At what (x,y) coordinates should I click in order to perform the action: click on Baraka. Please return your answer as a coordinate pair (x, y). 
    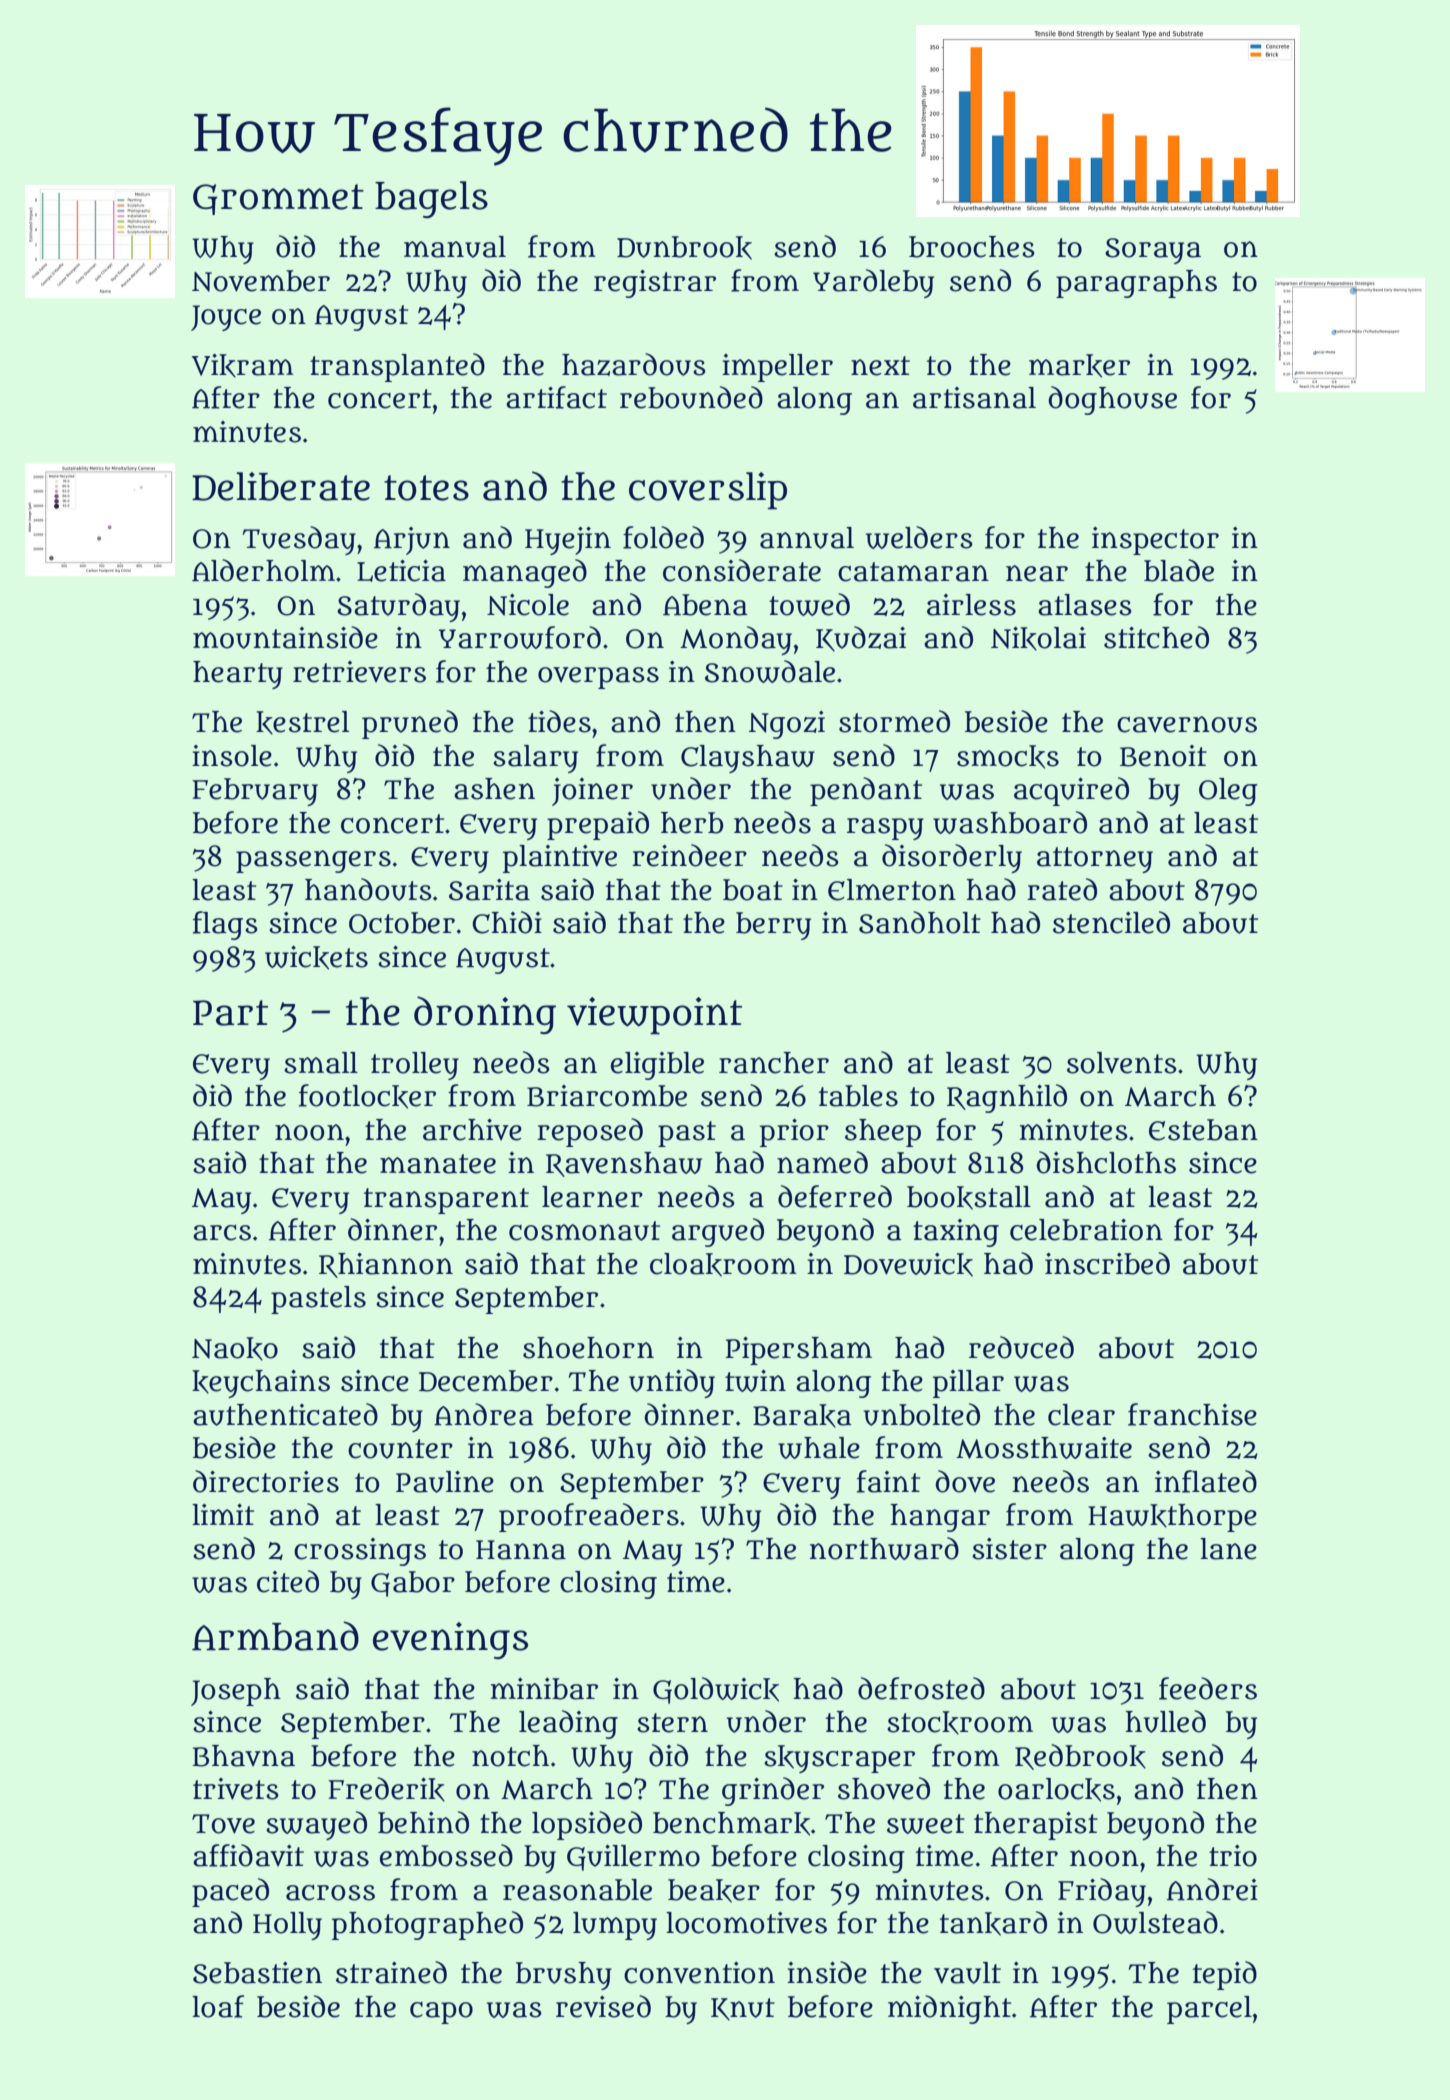
    Looking at the image, I should click on (802, 1416).
